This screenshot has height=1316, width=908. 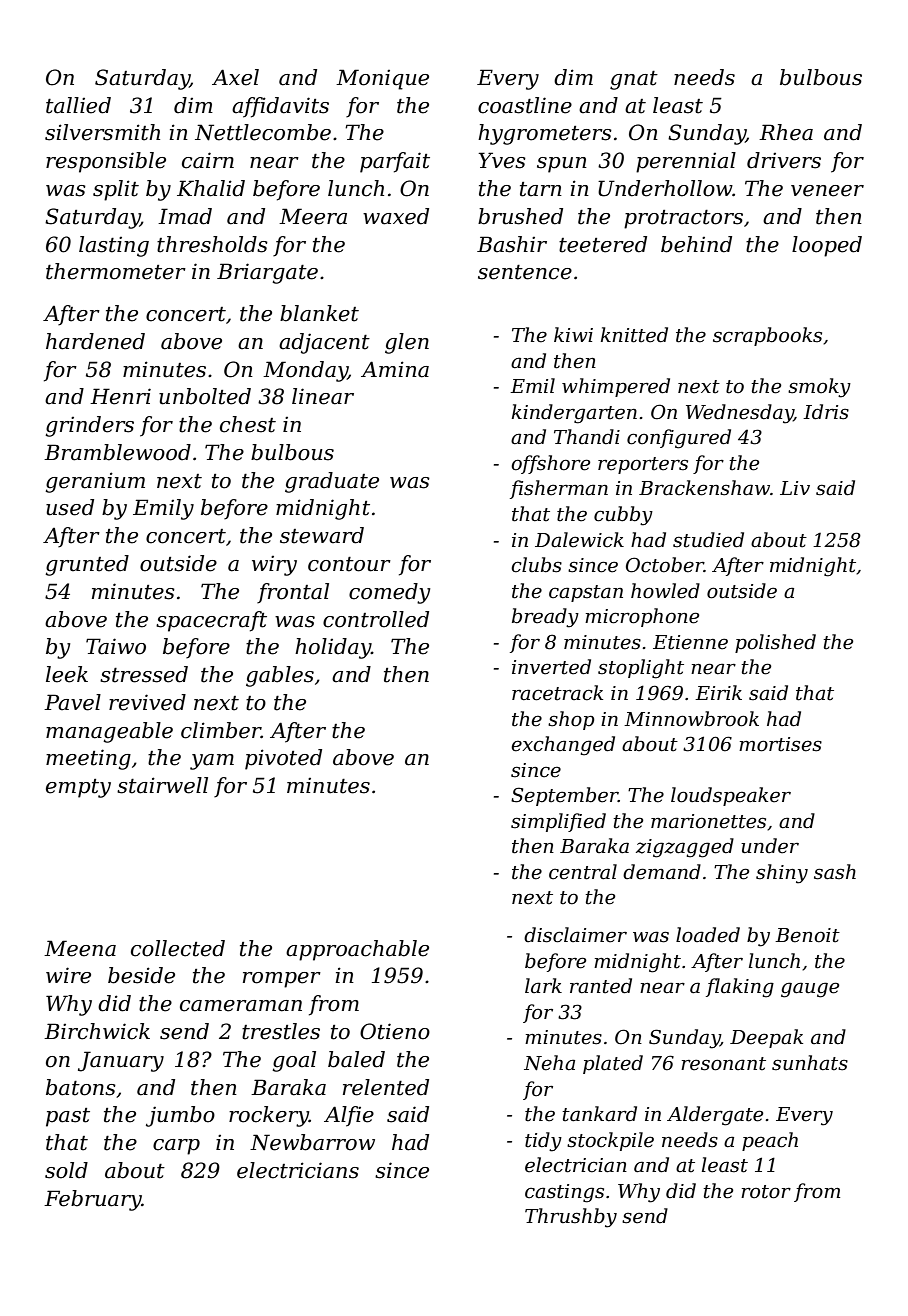 I want to click on Imad, so click(x=185, y=216).
